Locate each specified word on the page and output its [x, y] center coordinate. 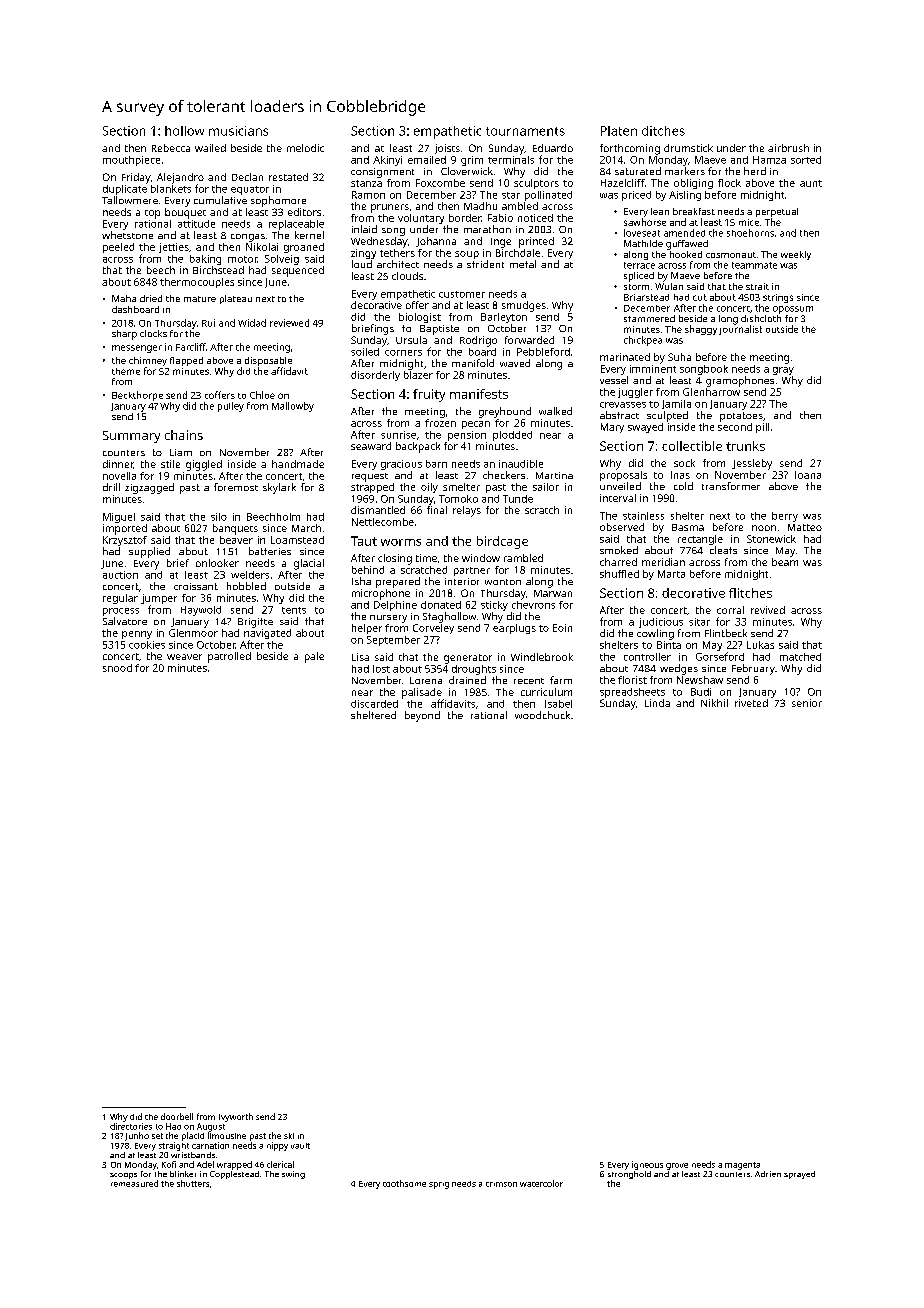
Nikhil [714, 703]
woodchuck [542, 715]
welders [250, 575]
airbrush [788, 148]
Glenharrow [711, 392]
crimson [501, 1184]
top [152, 214]
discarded [374, 704]
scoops [123, 1176]
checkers [504, 475]
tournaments [525, 131]
